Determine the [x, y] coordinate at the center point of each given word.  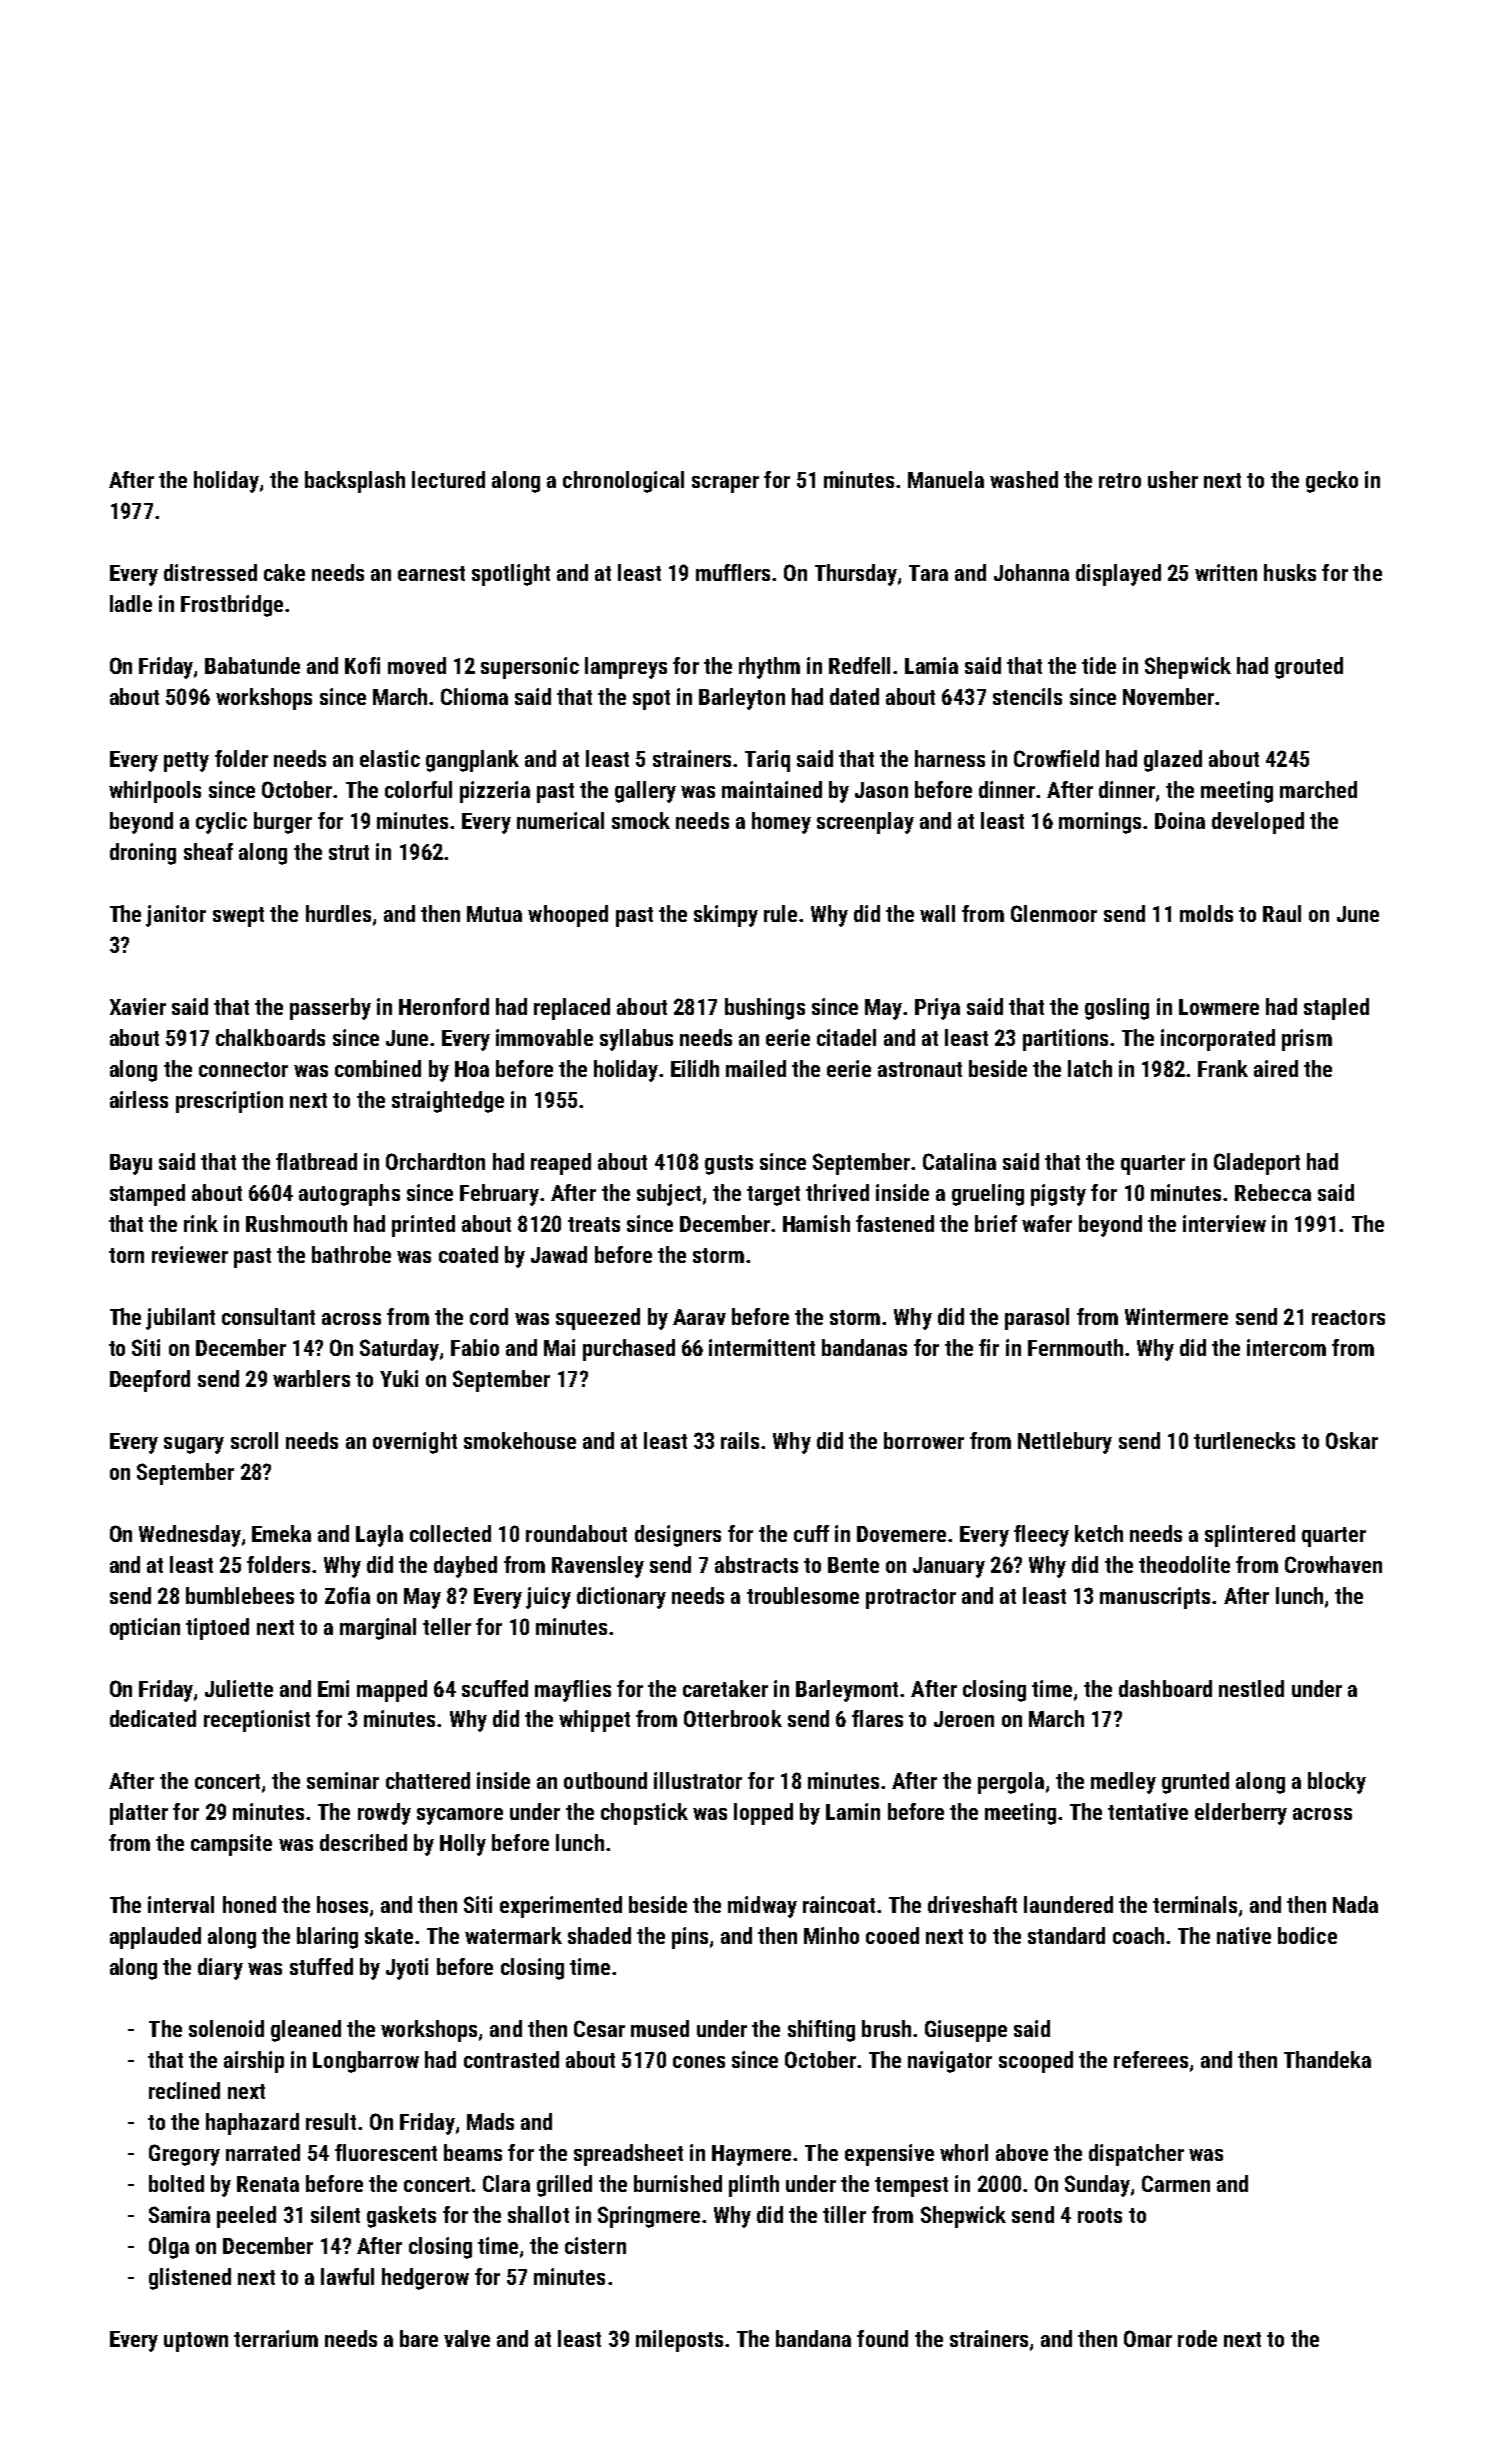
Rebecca [1273, 1192]
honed [249, 1904]
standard [1066, 1935]
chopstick [644, 1814]
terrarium [276, 2338]
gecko [1332, 482]
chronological [623, 482]
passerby [330, 1009]
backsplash [355, 482]
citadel [846, 1037]
